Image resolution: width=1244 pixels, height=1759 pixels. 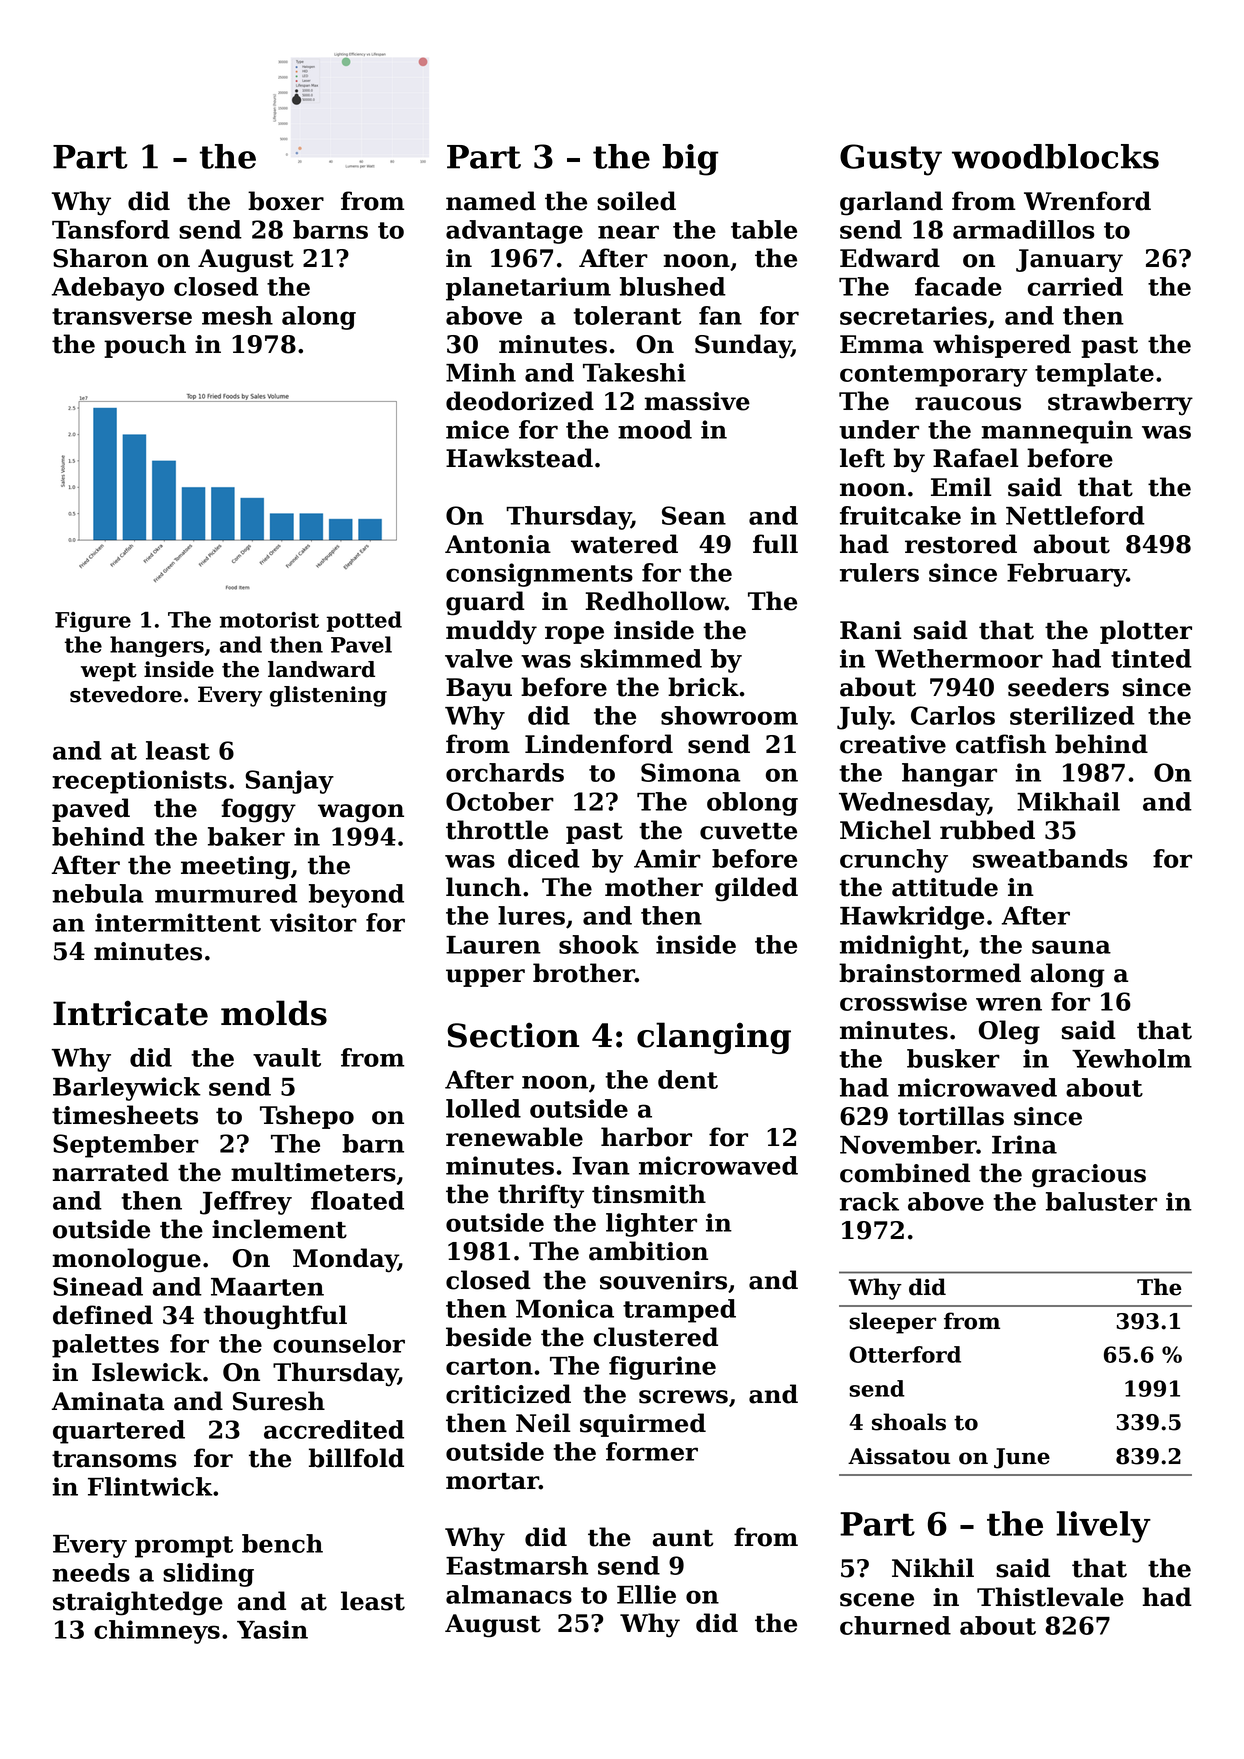 What do you see at coordinates (282, 1543) in the document?
I see `bench` at bounding box center [282, 1543].
